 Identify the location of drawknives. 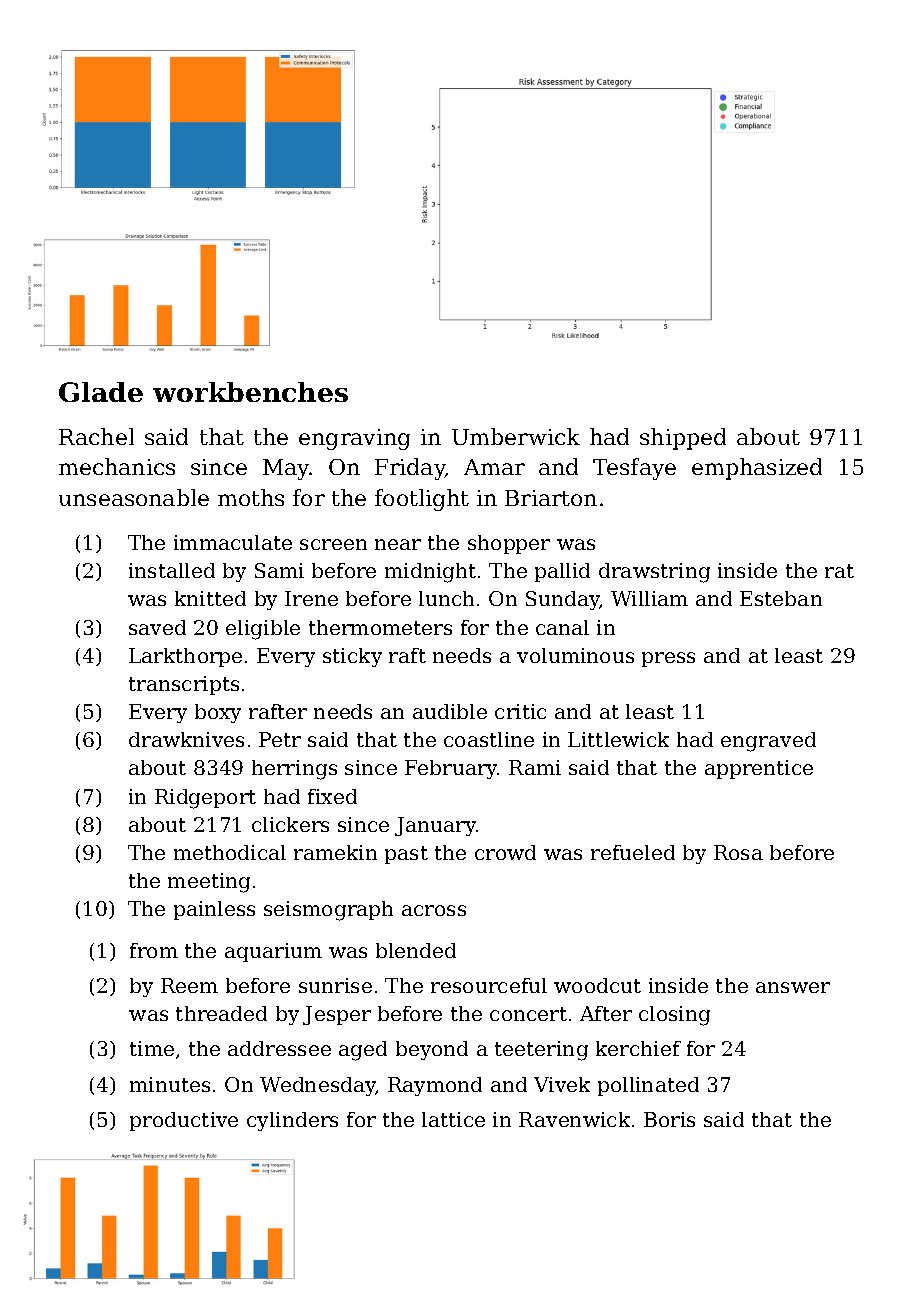
(186, 739).
